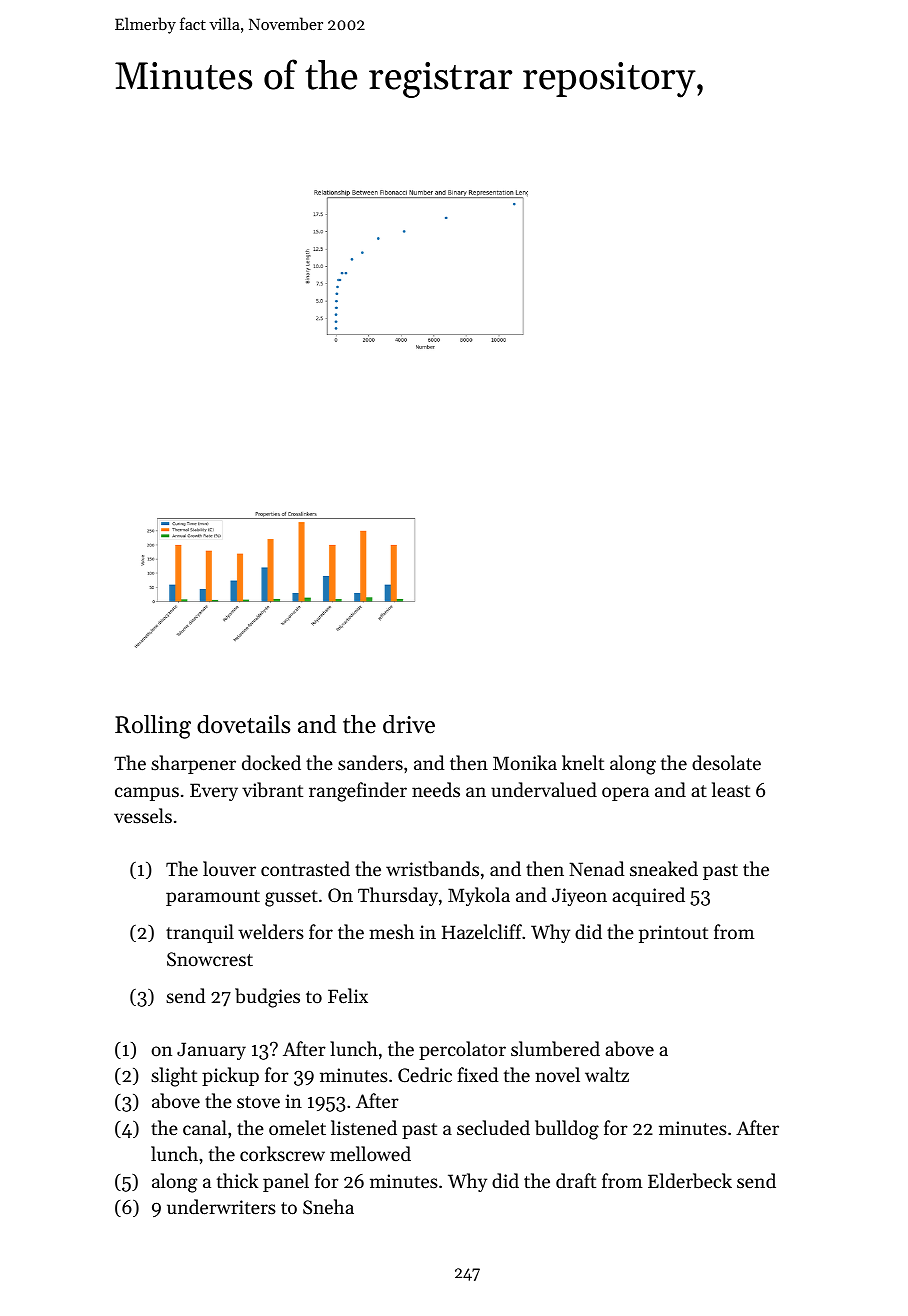 This screenshot has width=908, height=1316. Describe the element at coordinates (286, 1182) in the screenshot. I see `panel` at that location.
